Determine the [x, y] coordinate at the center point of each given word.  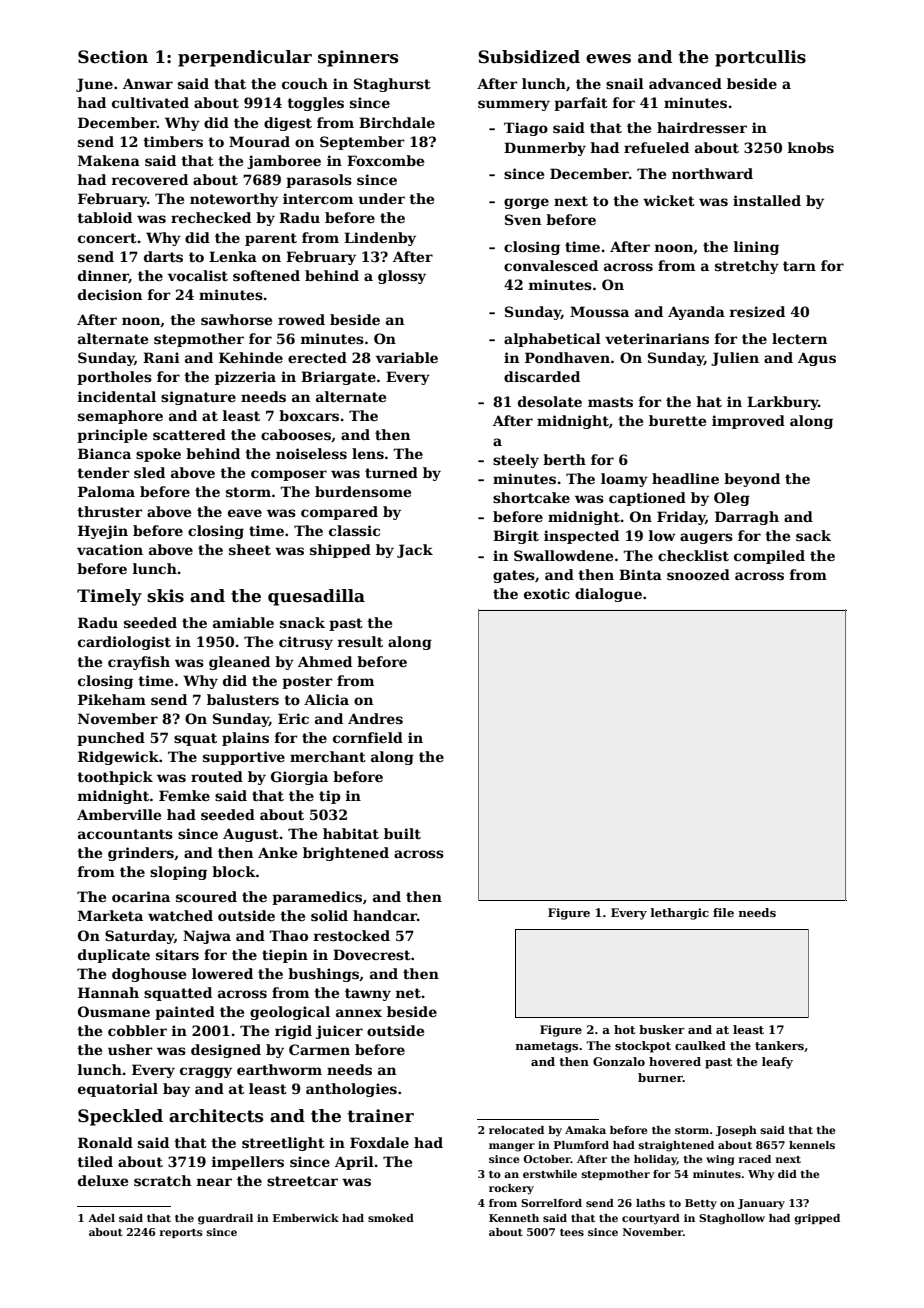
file [723, 912]
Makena [109, 160]
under [381, 198]
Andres [375, 718]
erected [317, 357]
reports [181, 1233]
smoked [391, 1218]
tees [572, 1232]
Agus [817, 359]
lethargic [679, 914]
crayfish [139, 663]
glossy [402, 277]
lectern [799, 338]
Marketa [110, 915]
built [402, 833]
